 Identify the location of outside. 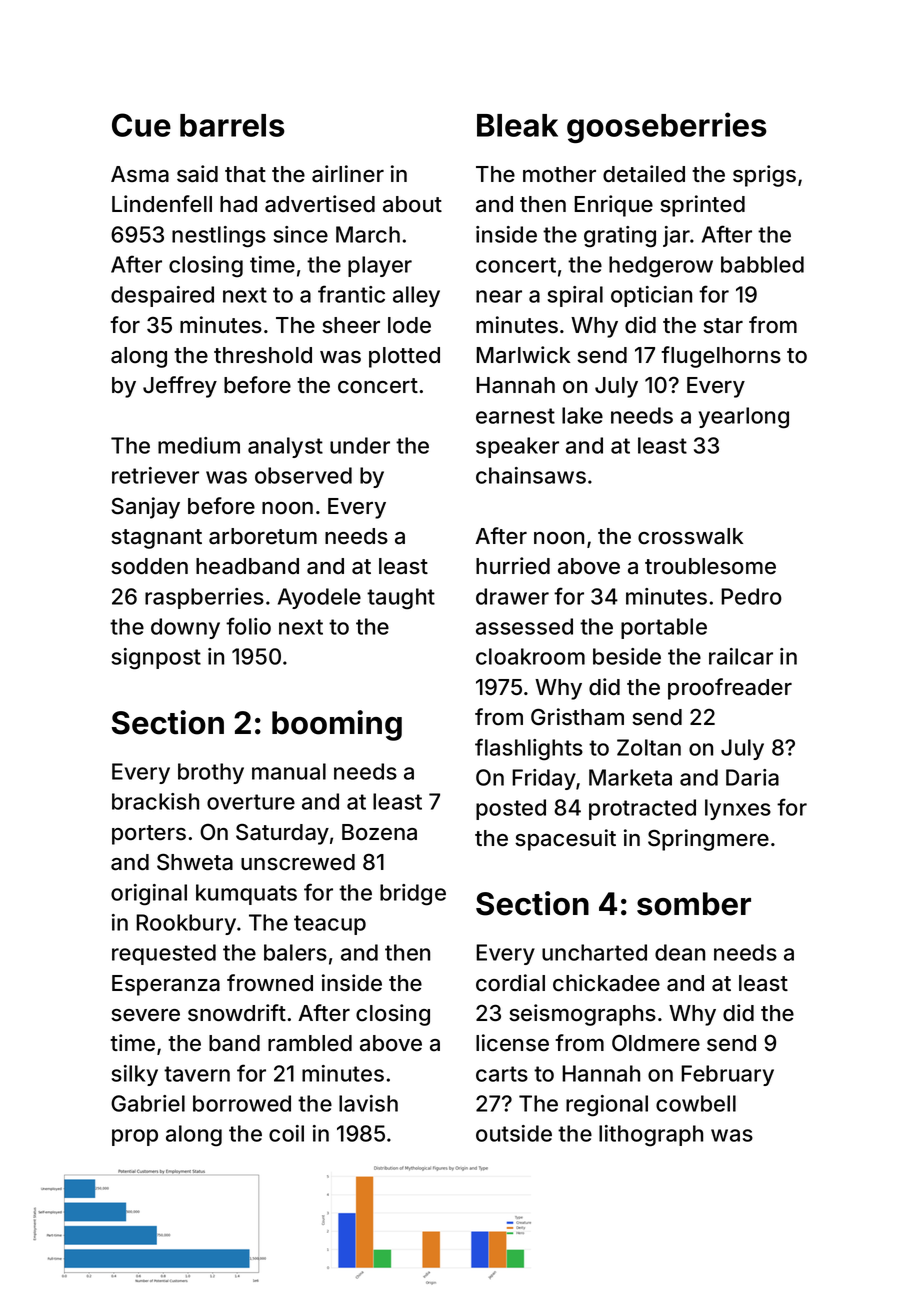
(514, 1133).
